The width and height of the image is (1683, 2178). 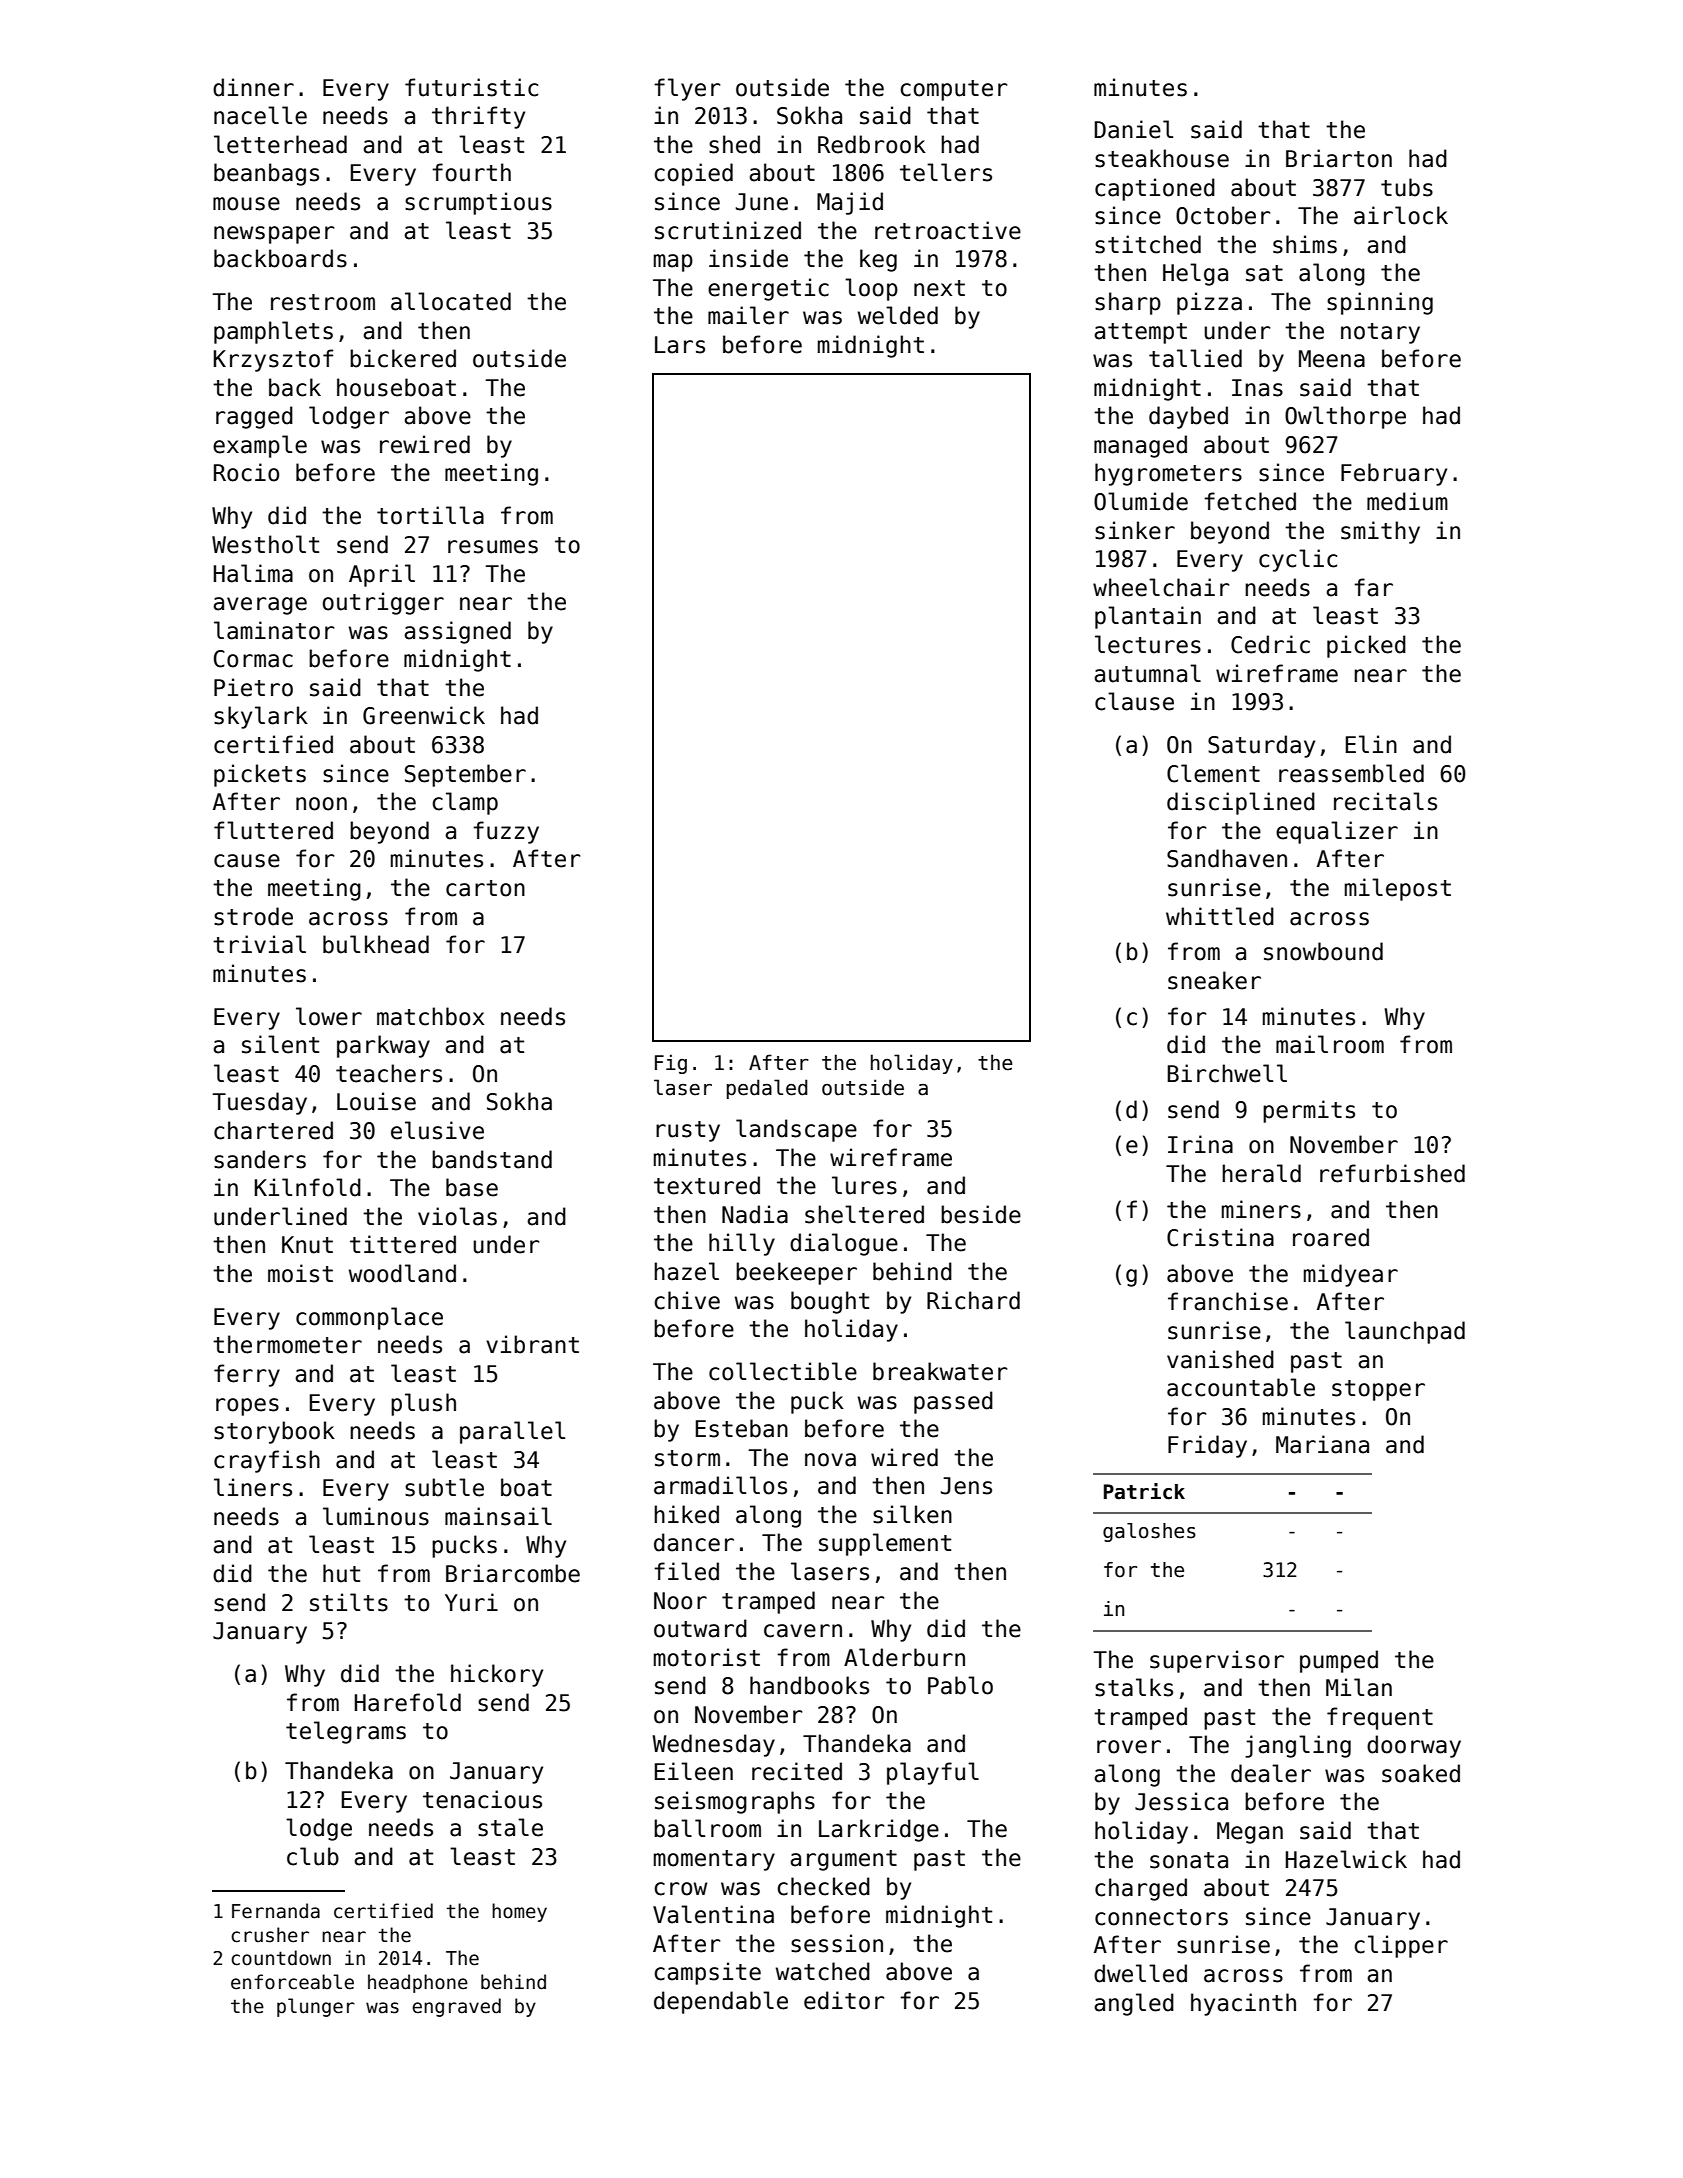 What do you see at coordinates (1214, 980) in the image?
I see `sneaker` at bounding box center [1214, 980].
